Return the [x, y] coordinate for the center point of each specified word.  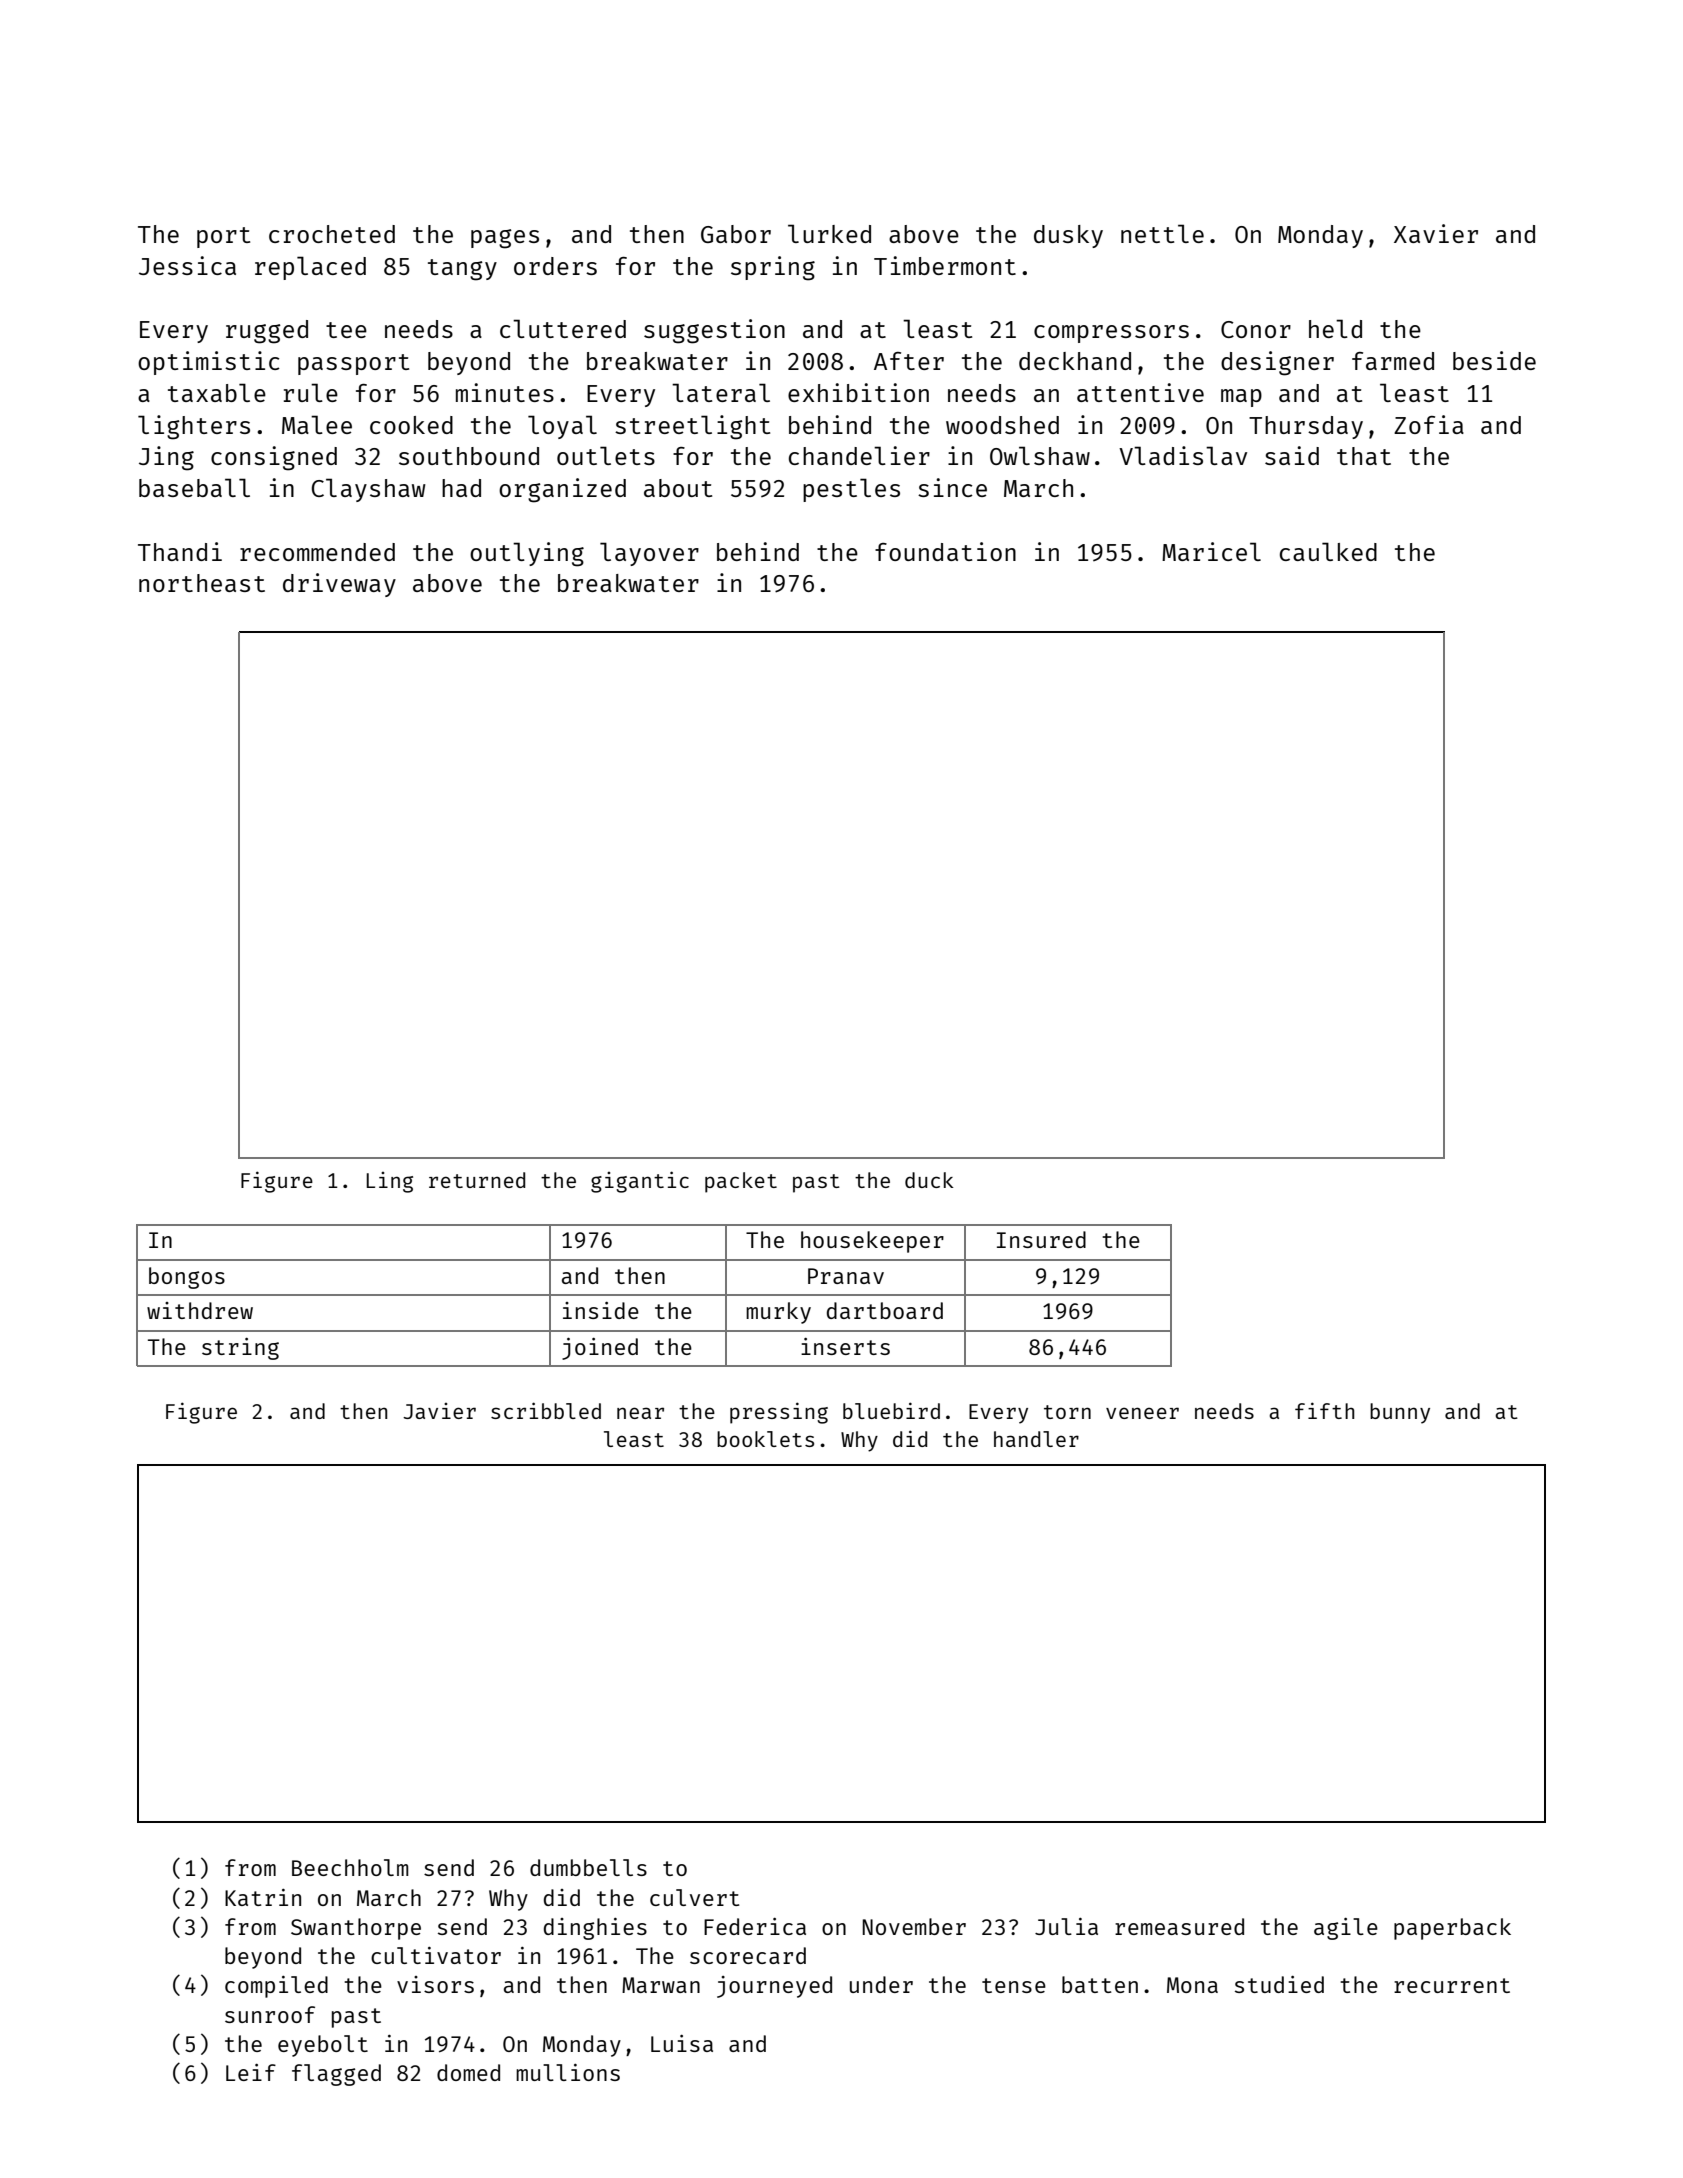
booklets [765, 1439]
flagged [336, 2075]
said [1292, 455]
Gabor [736, 234]
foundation [945, 551]
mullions [568, 2072]
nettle [1162, 233]
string [240, 1349]
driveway [339, 585]
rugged [267, 332]
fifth [1324, 1410]
